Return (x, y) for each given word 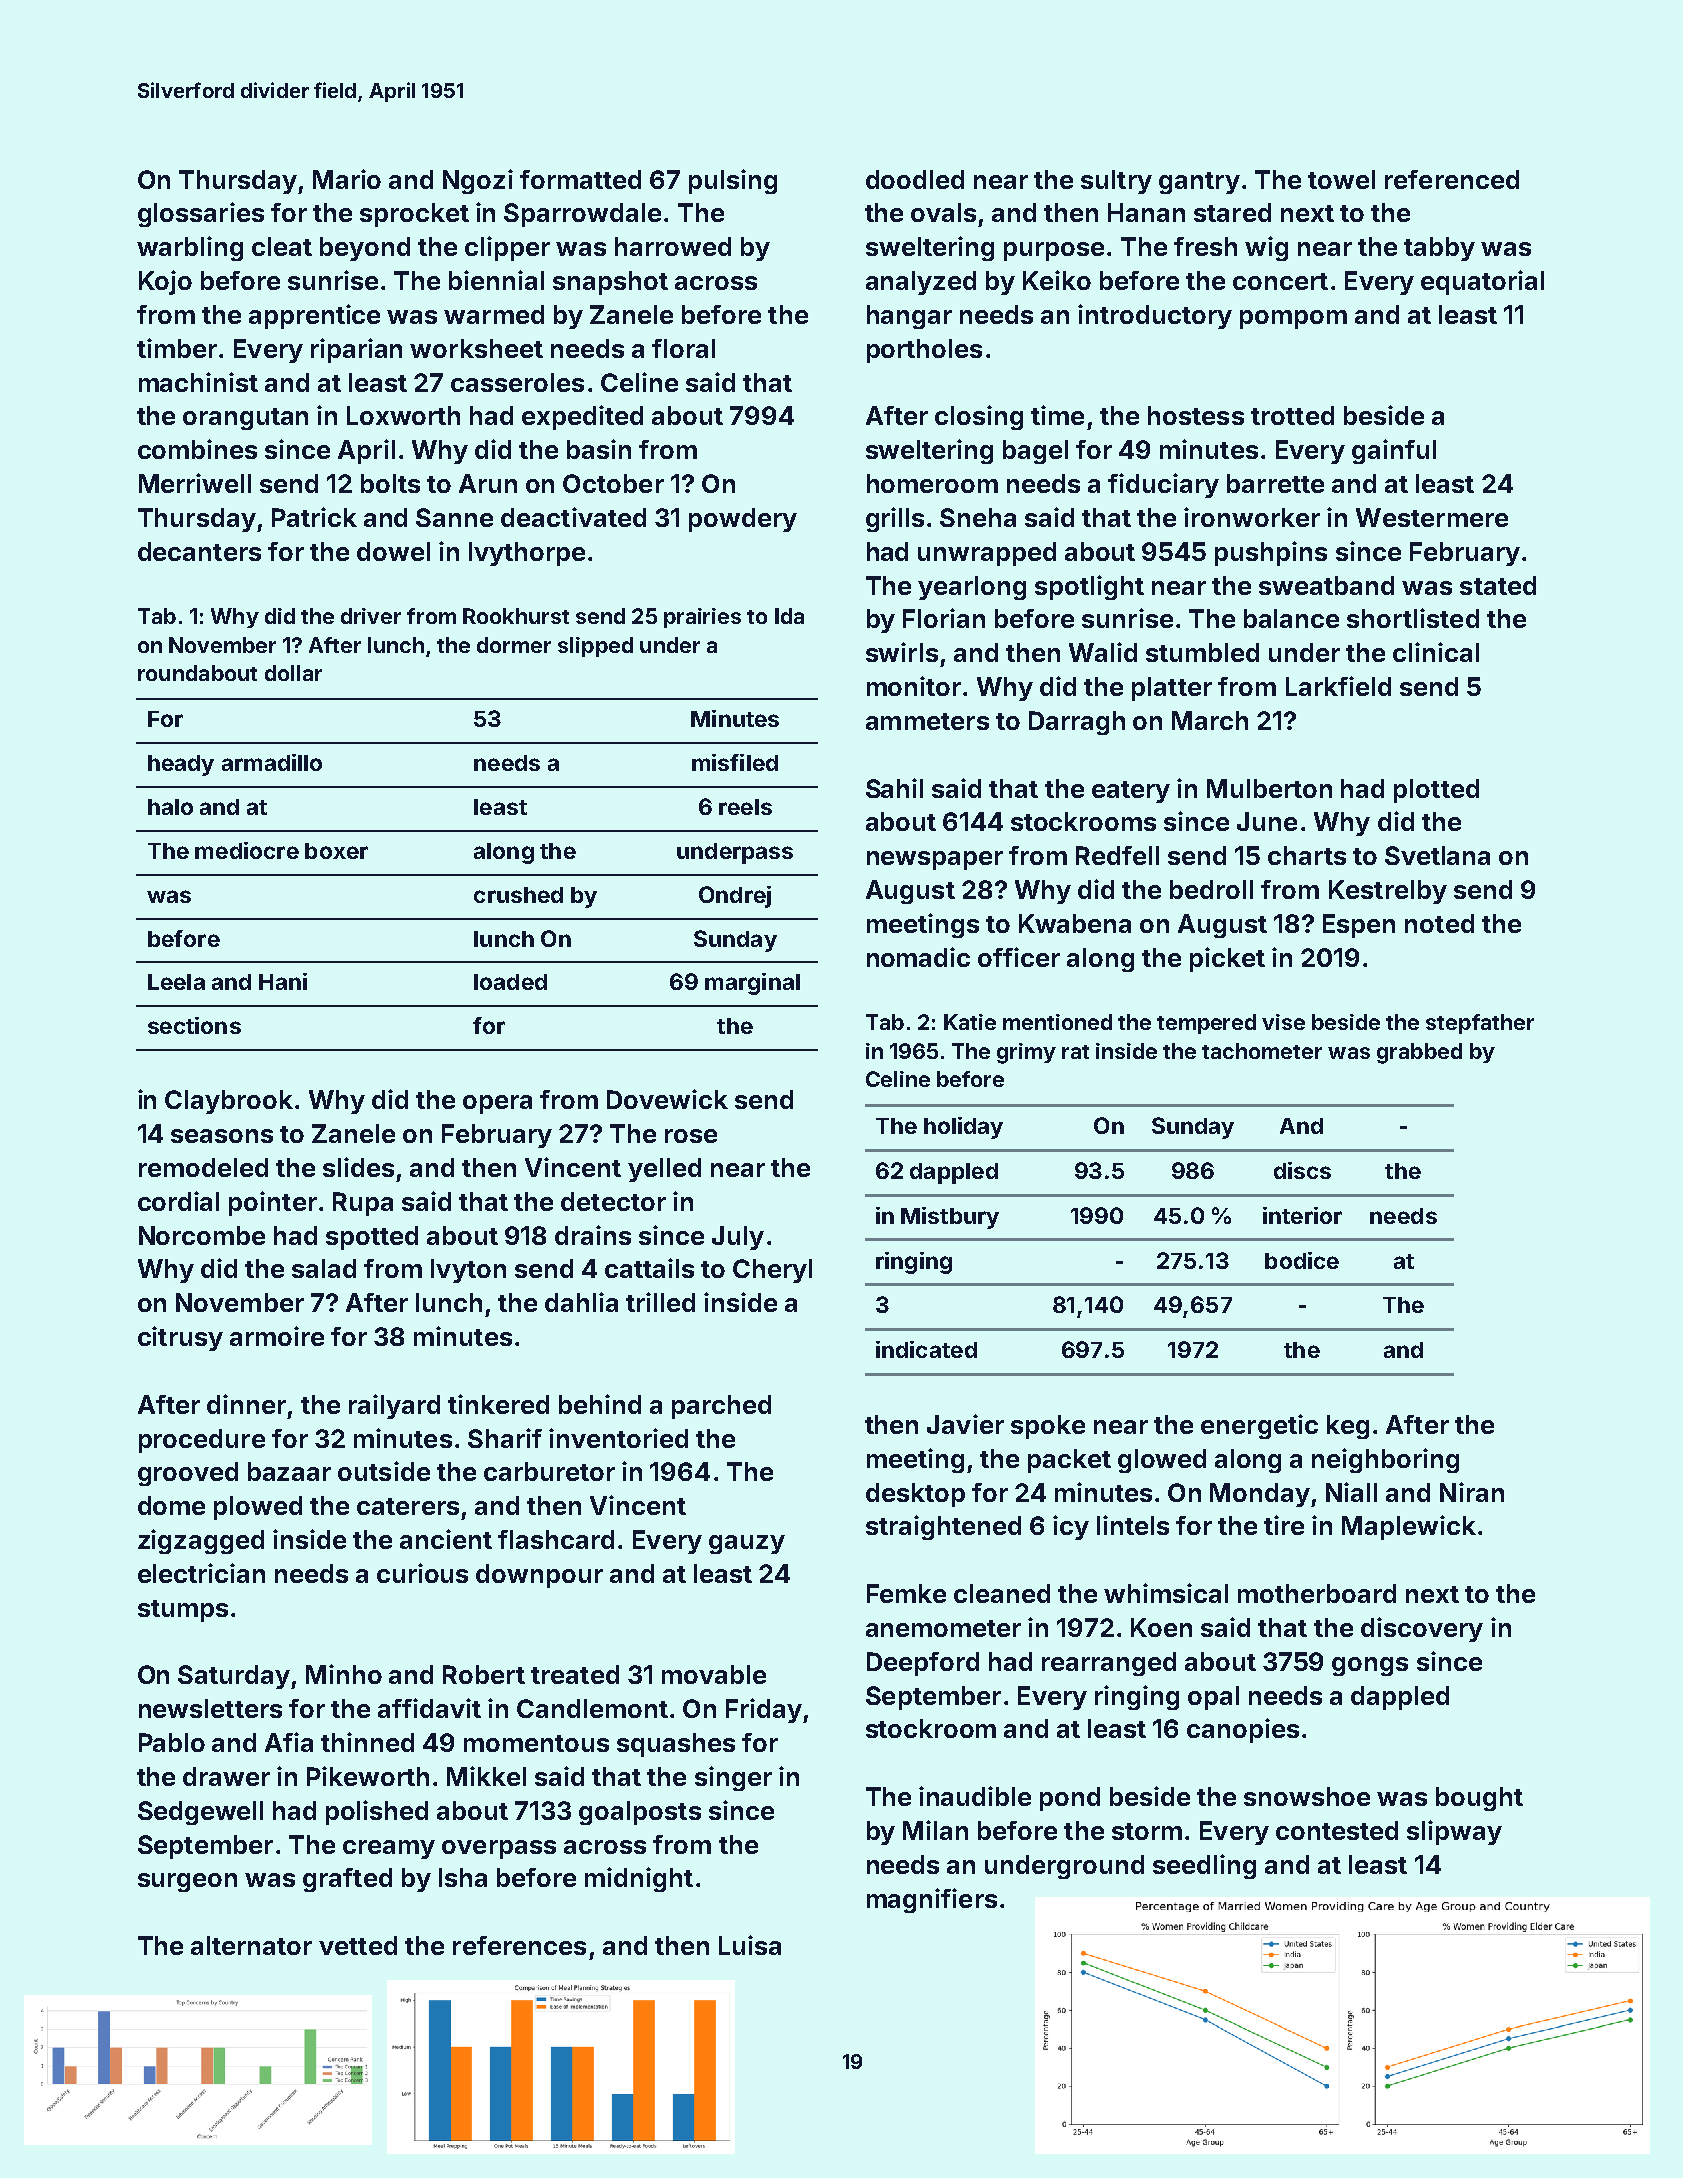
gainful (1394, 451)
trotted (1292, 415)
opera (497, 1104)
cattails (649, 1268)
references (519, 1945)
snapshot (610, 283)
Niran (1472, 1492)
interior (1302, 1215)
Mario (347, 179)
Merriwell (195, 483)
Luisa (750, 1945)
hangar (909, 317)
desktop (915, 1495)
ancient (446, 1539)
